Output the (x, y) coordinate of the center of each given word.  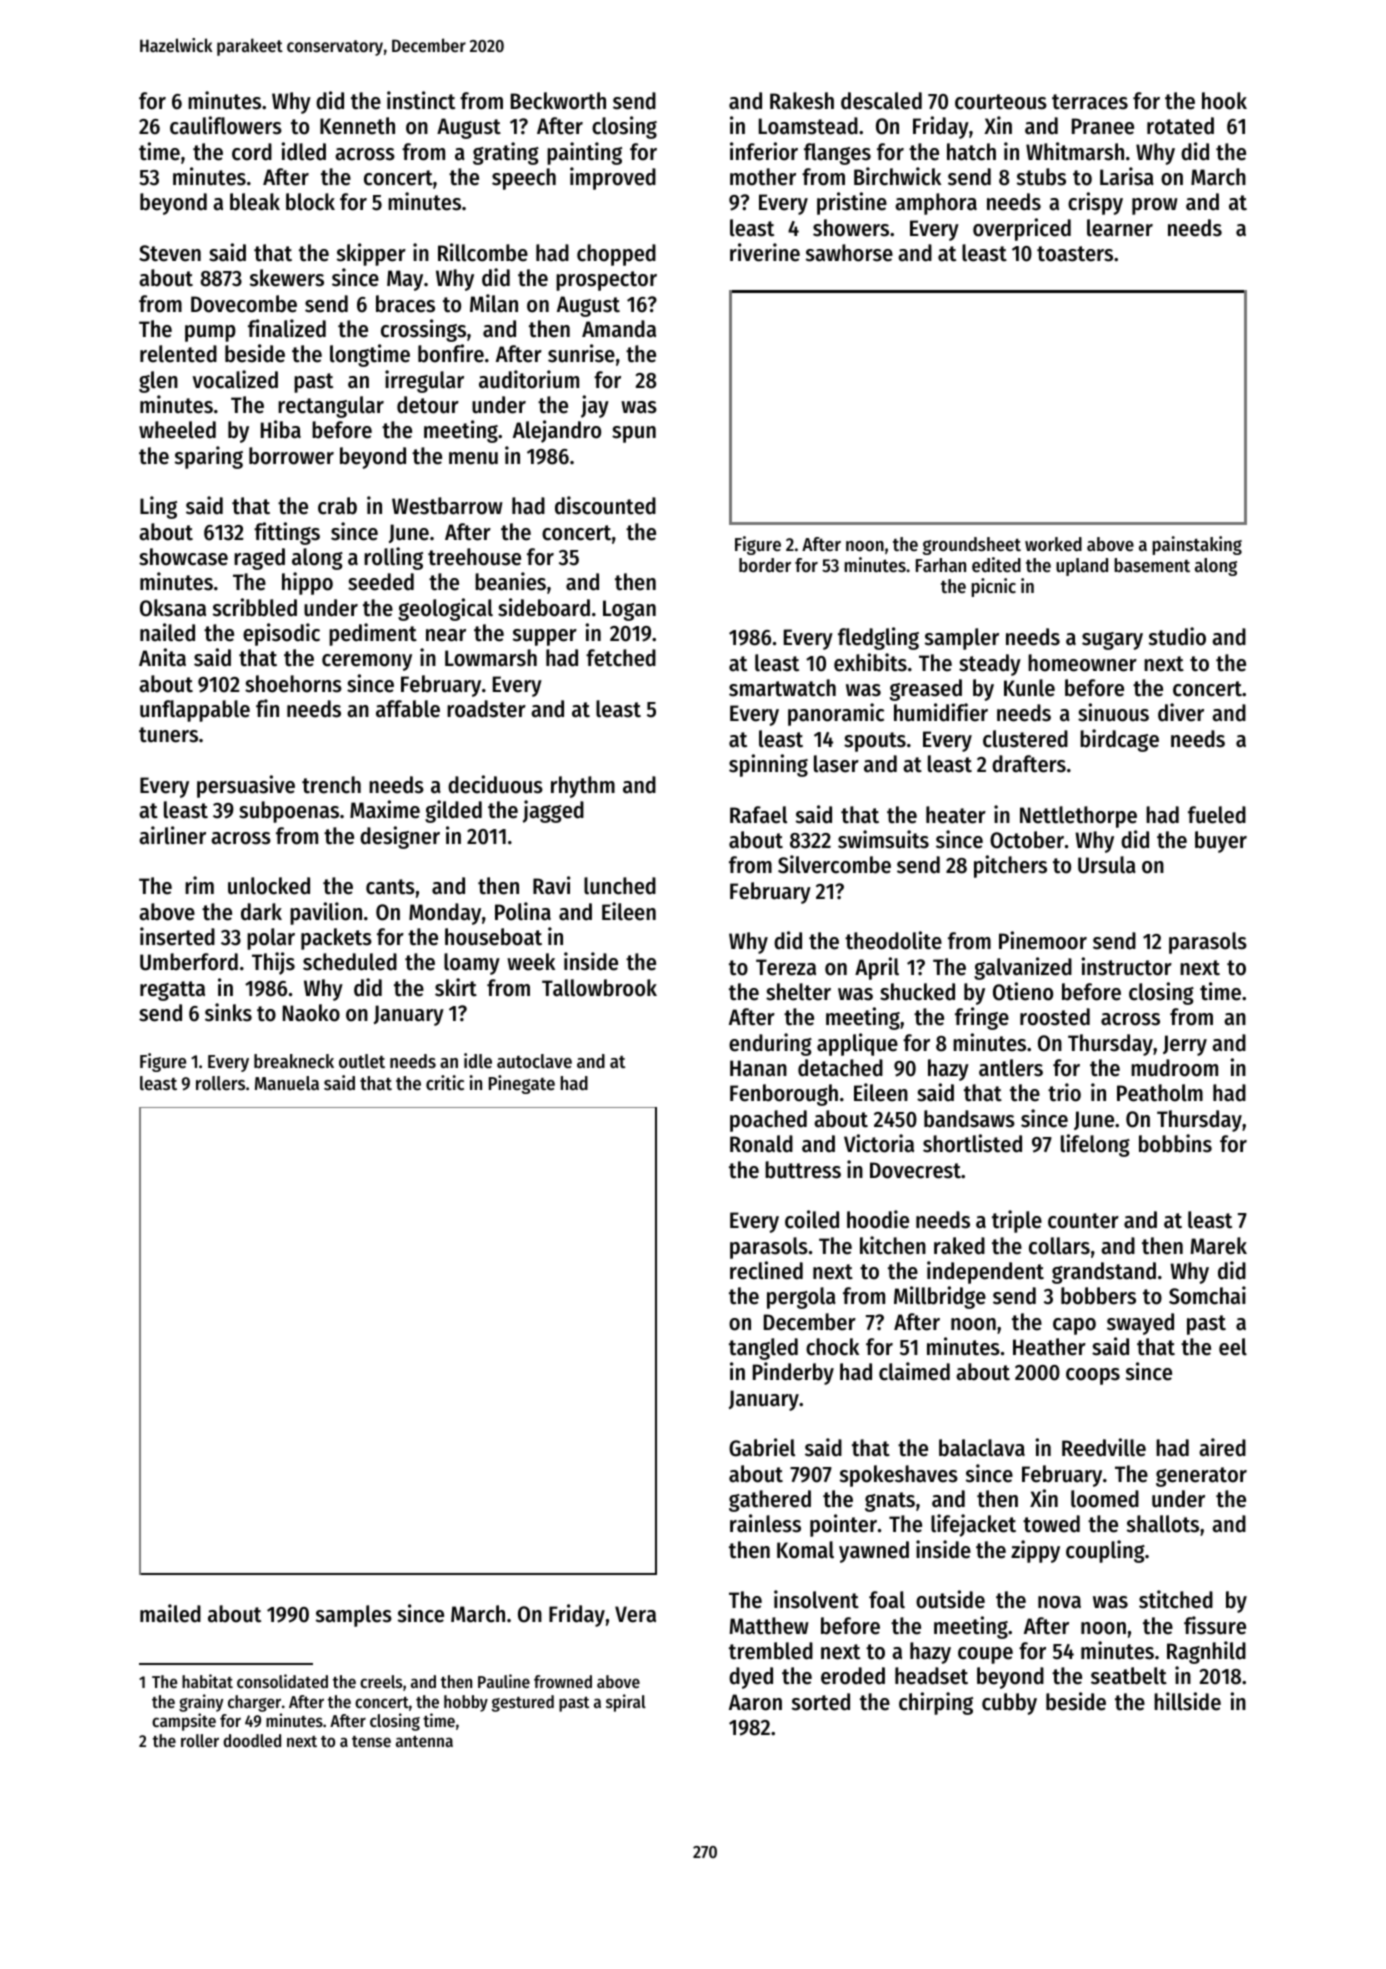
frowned (563, 1681)
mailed (170, 1613)
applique (857, 1044)
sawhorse (849, 253)
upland (1082, 567)
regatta (172, 991)
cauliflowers (226, 125)
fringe (982, 1018)
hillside (1187, 1701)
